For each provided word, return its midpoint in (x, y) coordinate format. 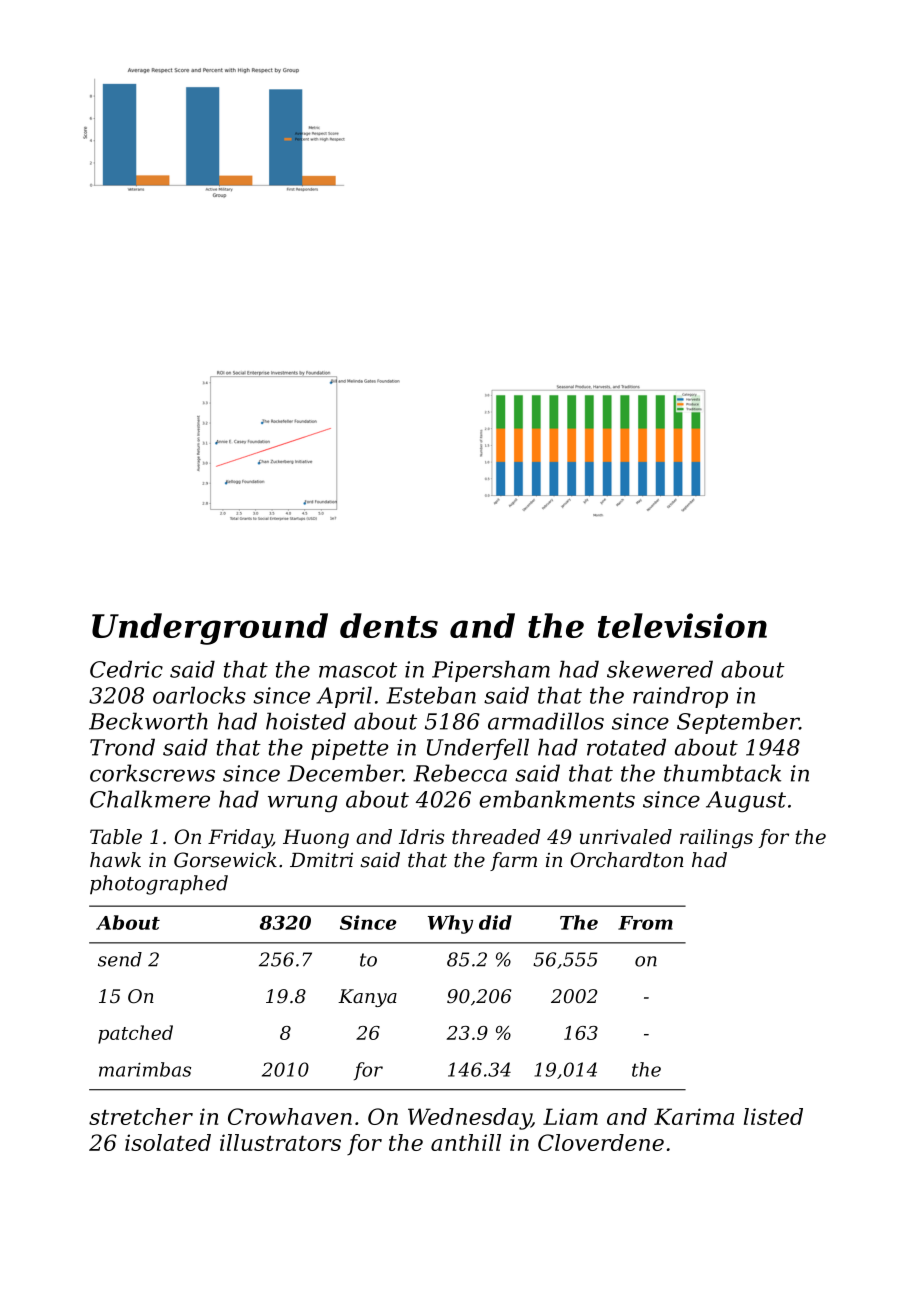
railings (716, 839)
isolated (168, 1142)
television (682, 625)
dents (389, 625)
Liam (570, 1116)
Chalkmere (150, 799)
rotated (626, 747)
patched (135, 1034)
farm (513, 861)
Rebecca (460, 773)
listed (773, 1116)
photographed (159, 885)
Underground (210, 629)
